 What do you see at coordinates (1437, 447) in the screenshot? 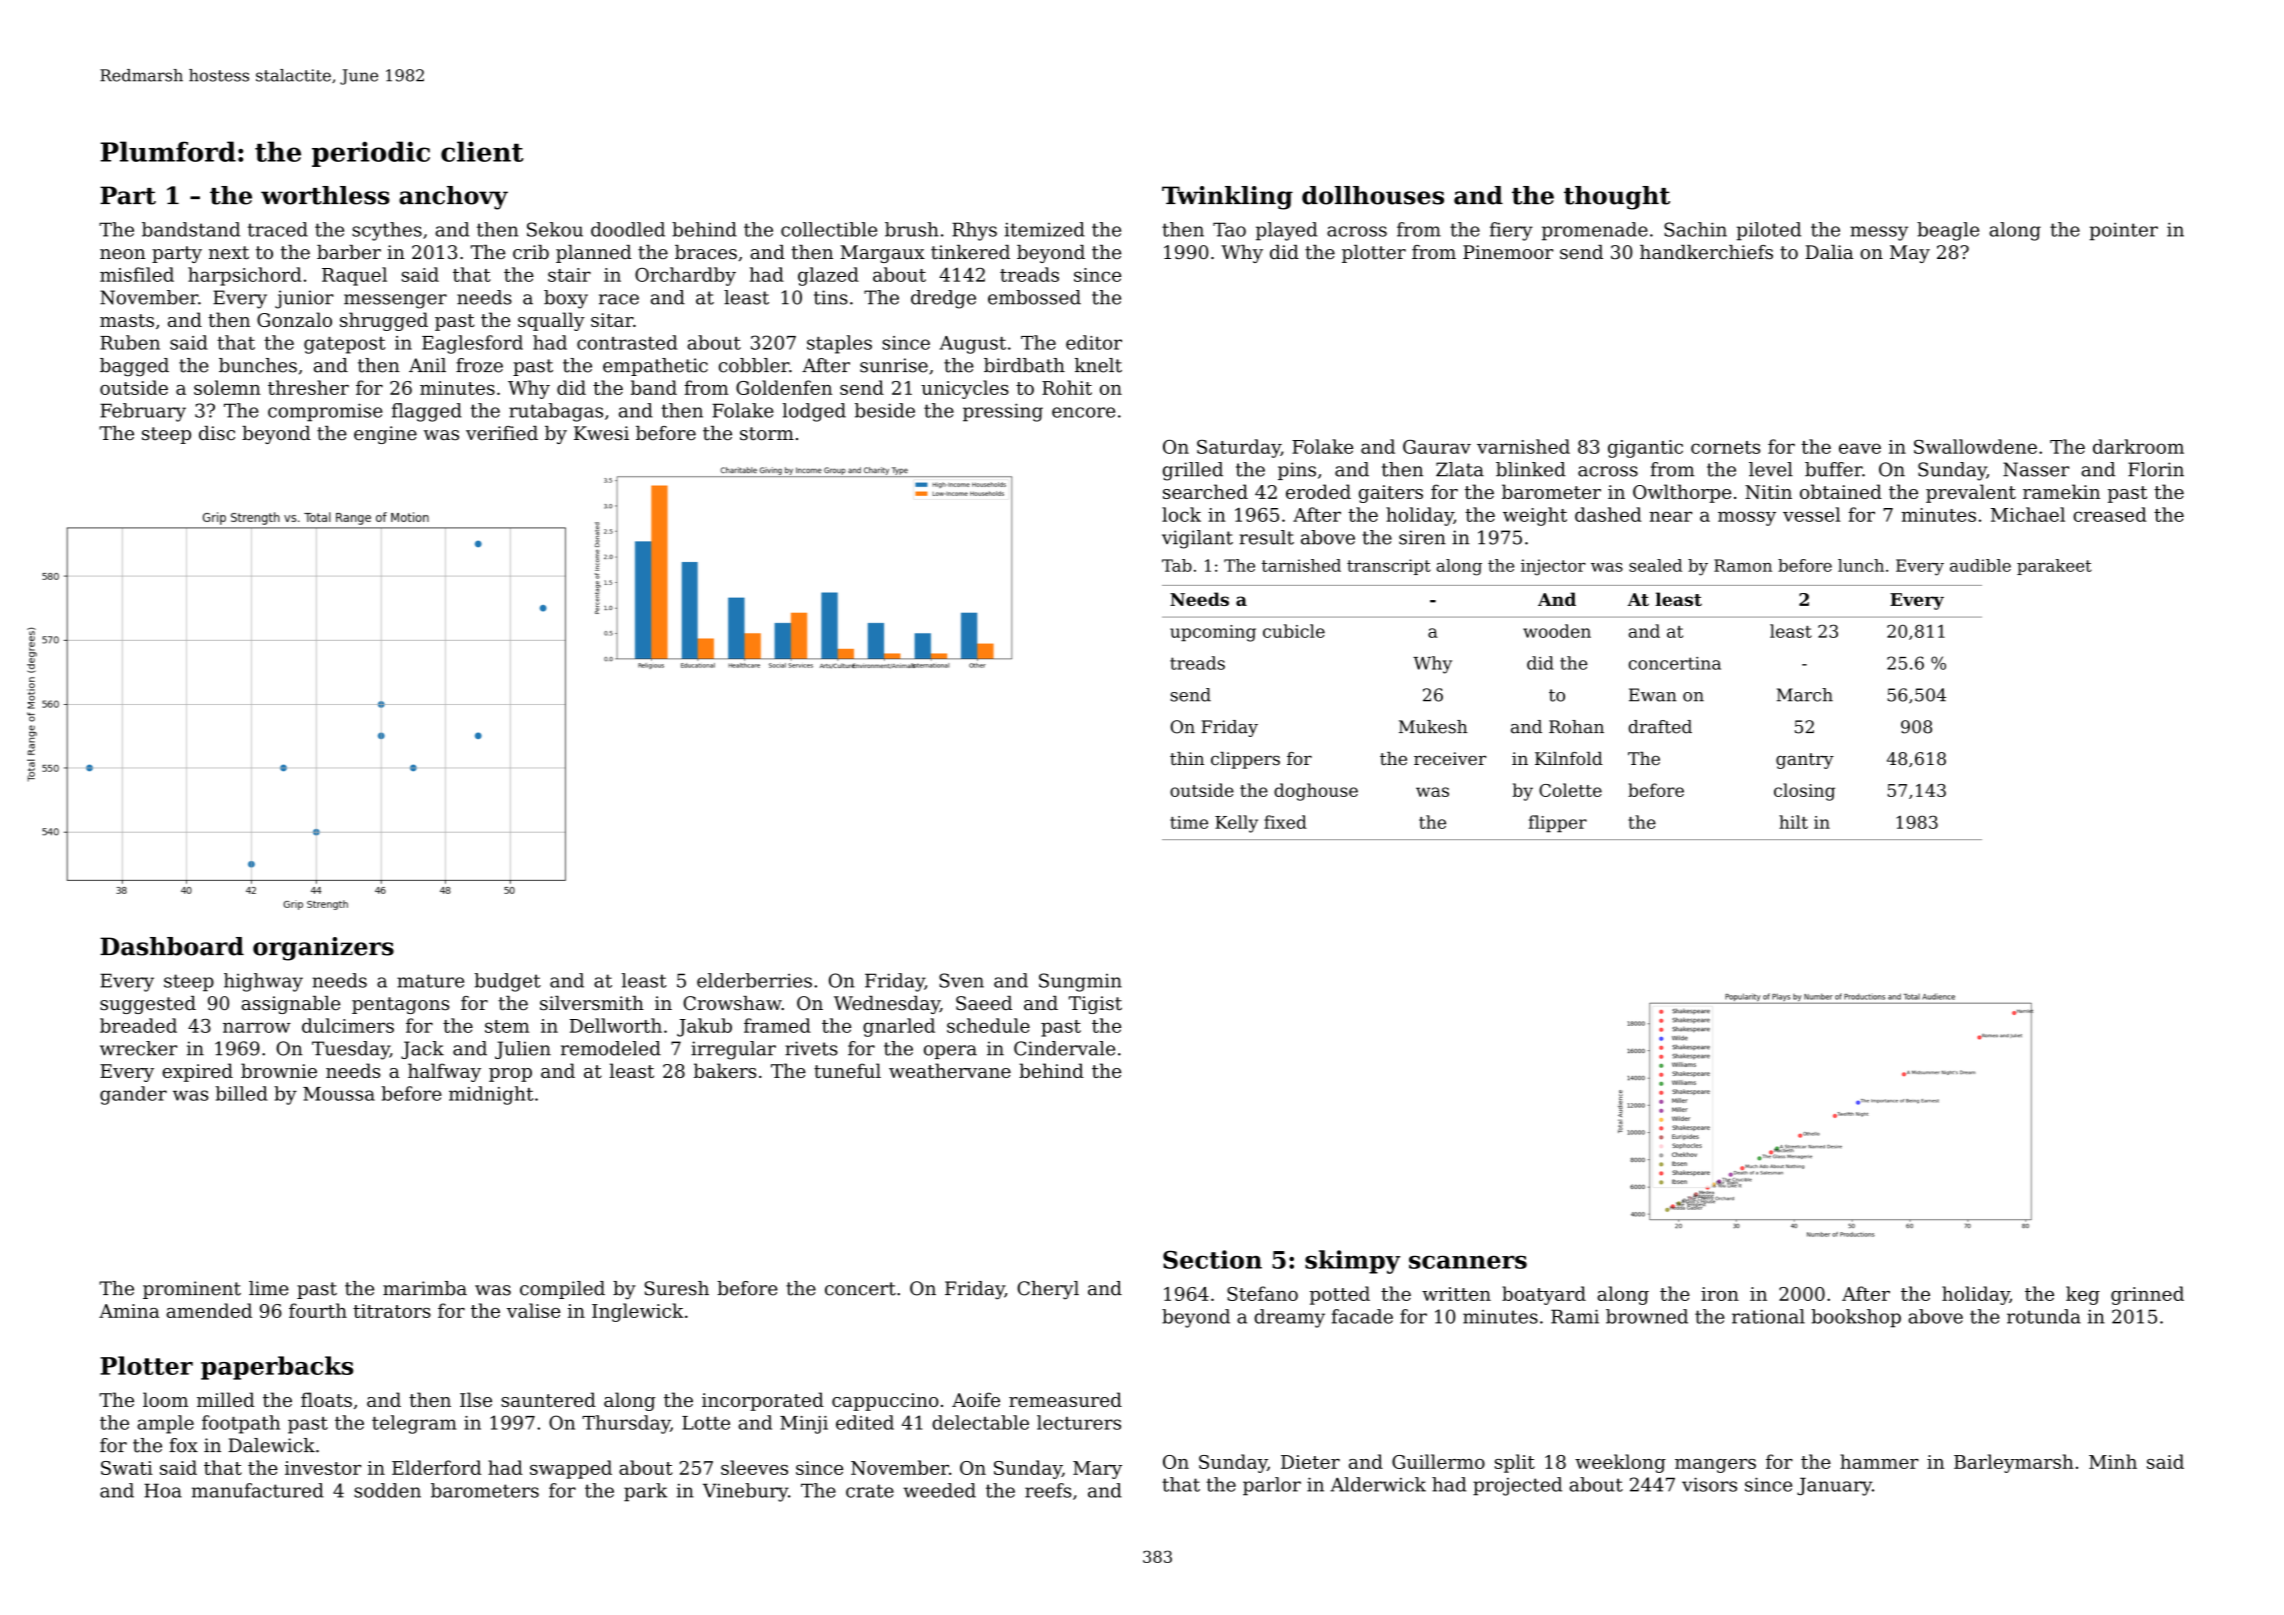
I see `Gaurav` at bounding box center [1437, 447].
